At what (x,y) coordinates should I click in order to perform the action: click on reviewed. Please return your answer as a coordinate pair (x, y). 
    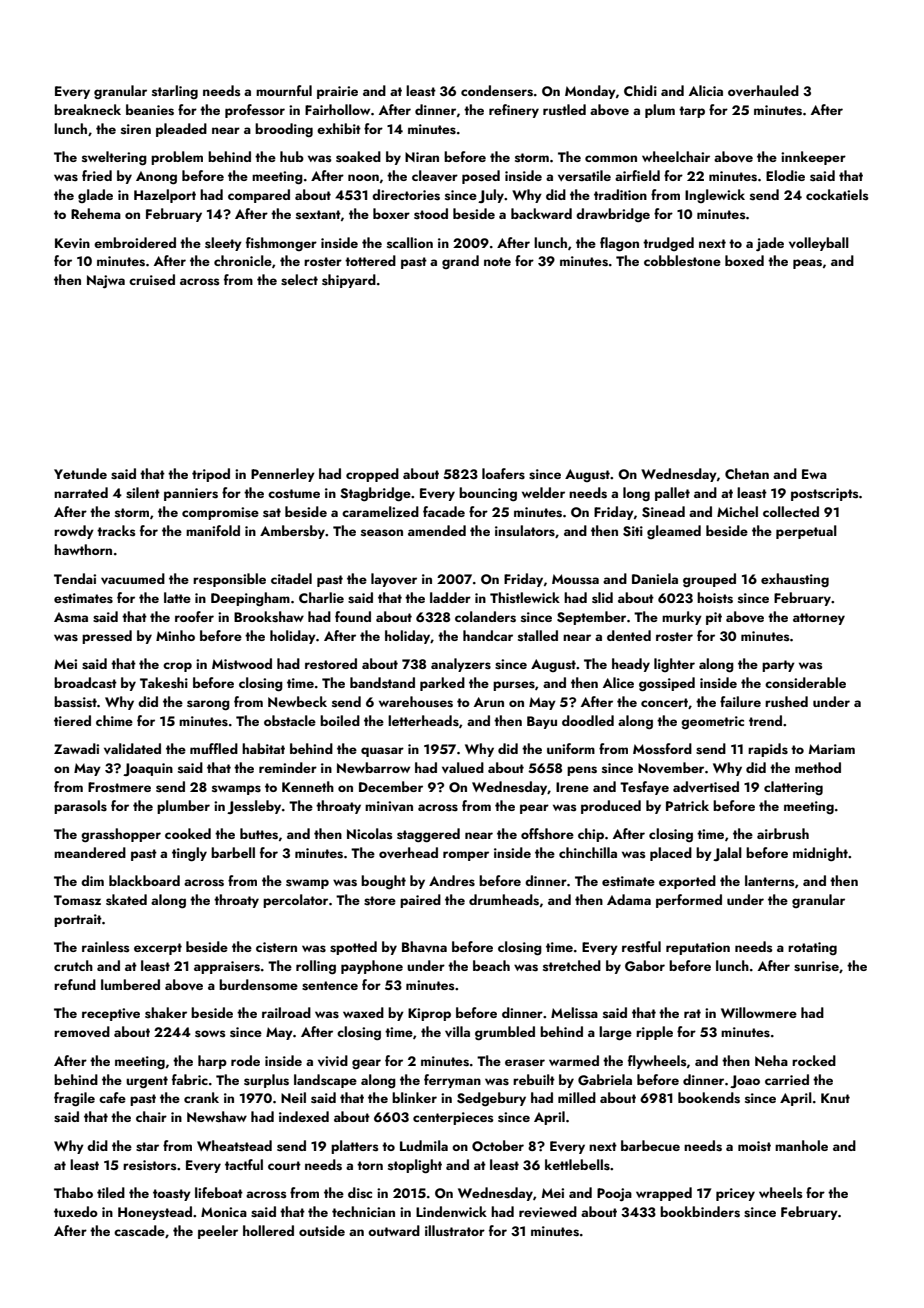
    Looking at the image, I should click on (548, 1212).
